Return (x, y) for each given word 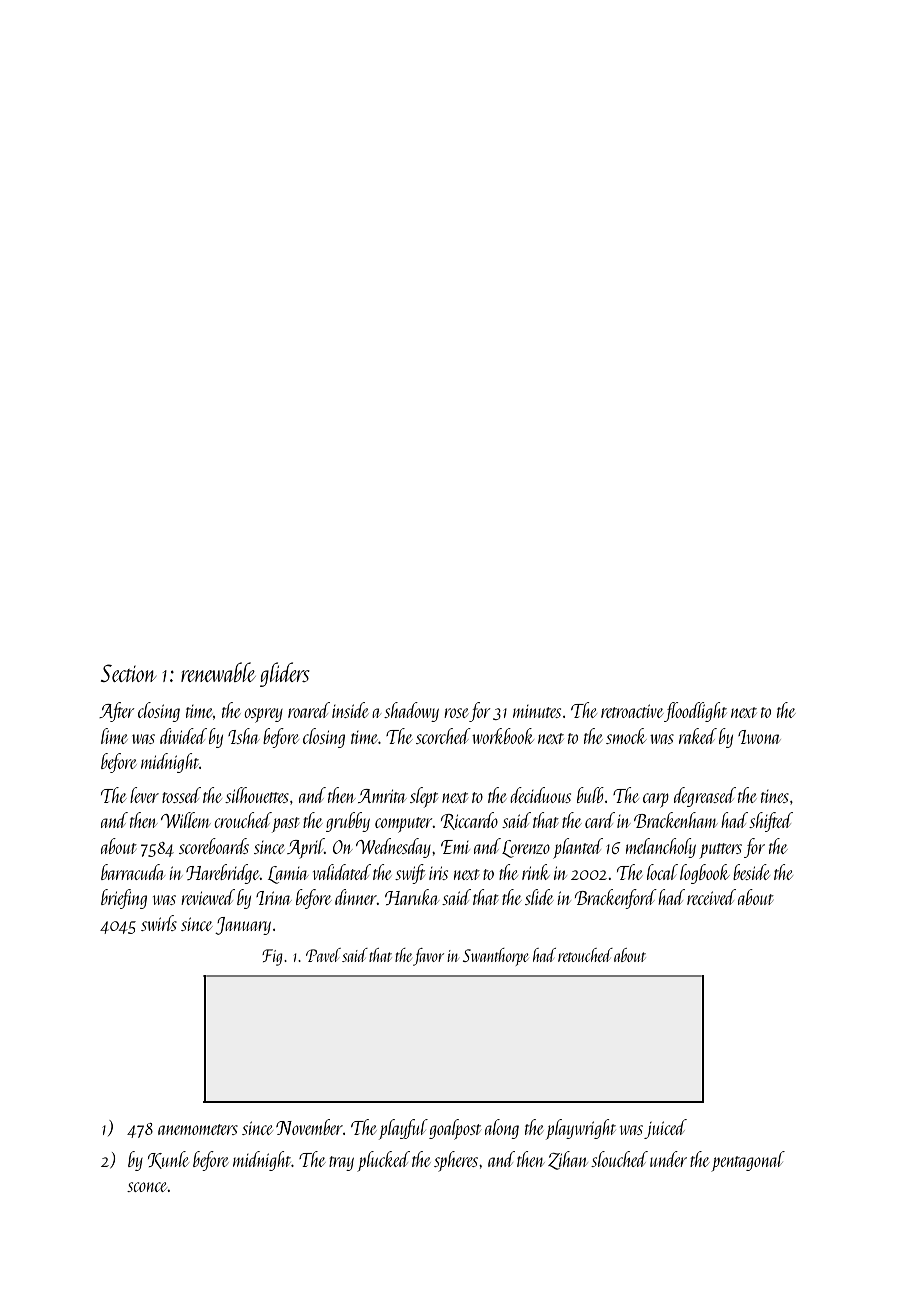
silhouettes (257, 795)
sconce (147, 1187)
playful (403, 1129)
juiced (665, 1129)
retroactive (632, 711)
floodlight (695, 712)
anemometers (198, 1129)
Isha (244, 736)
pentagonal (748, 1161)
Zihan (567, 1160)
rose (456, 713)
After (116, 712)
